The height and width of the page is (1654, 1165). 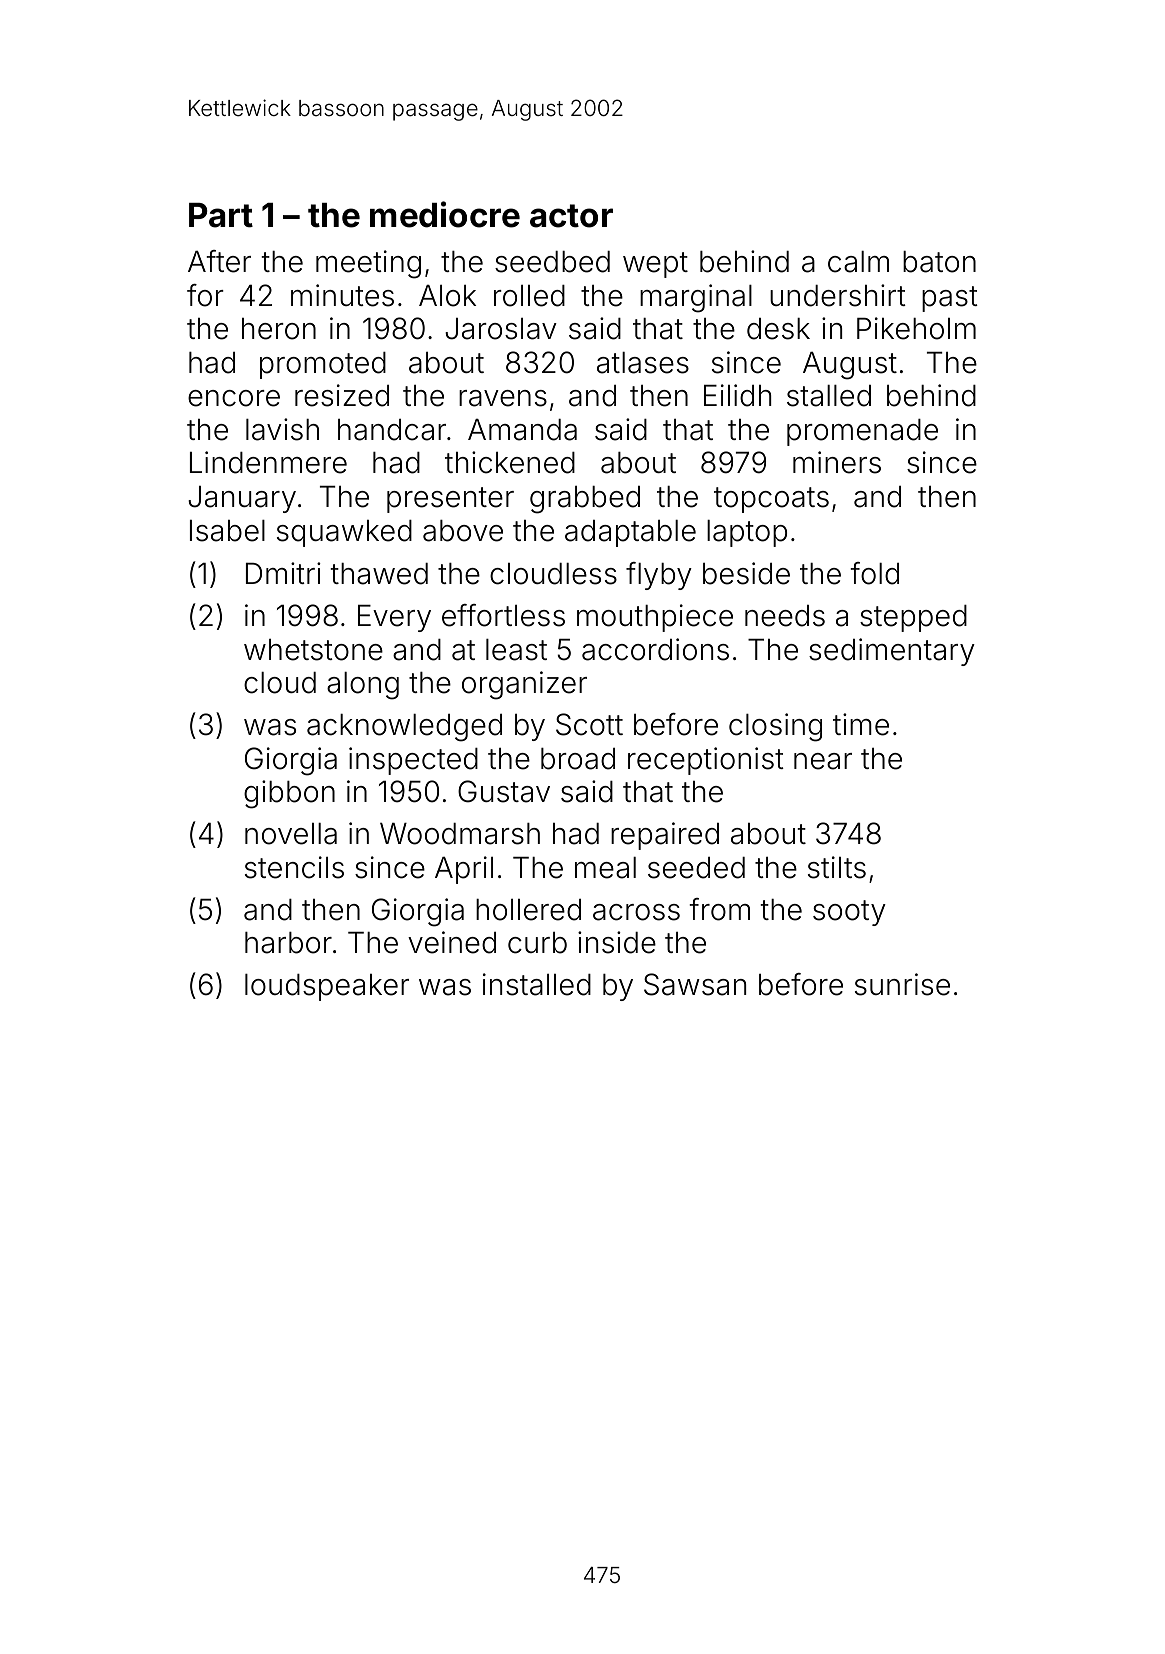 I want to click on Isabel, so click(x=227, y=531).
